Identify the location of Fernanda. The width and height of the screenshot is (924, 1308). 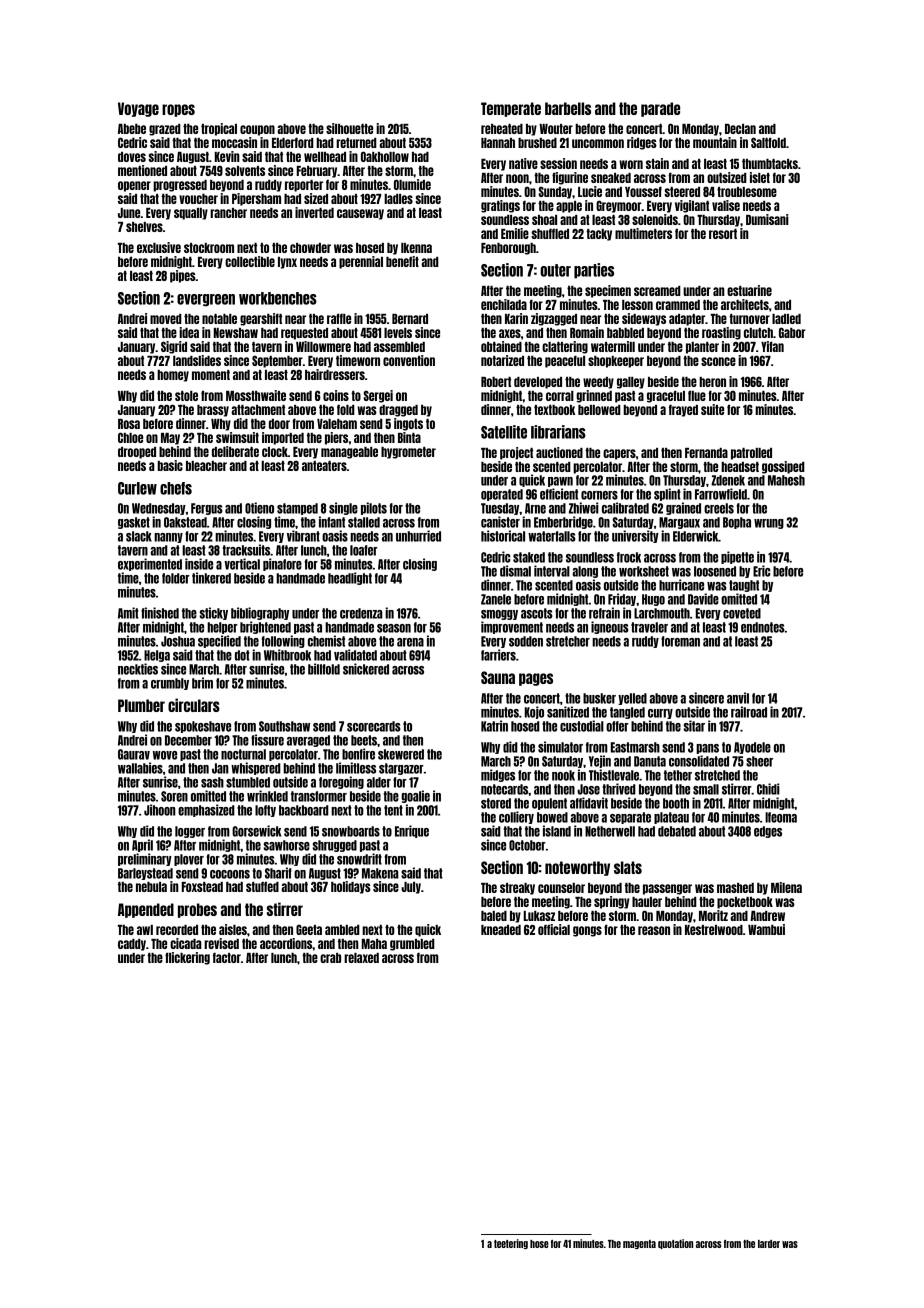
(706, 453).
